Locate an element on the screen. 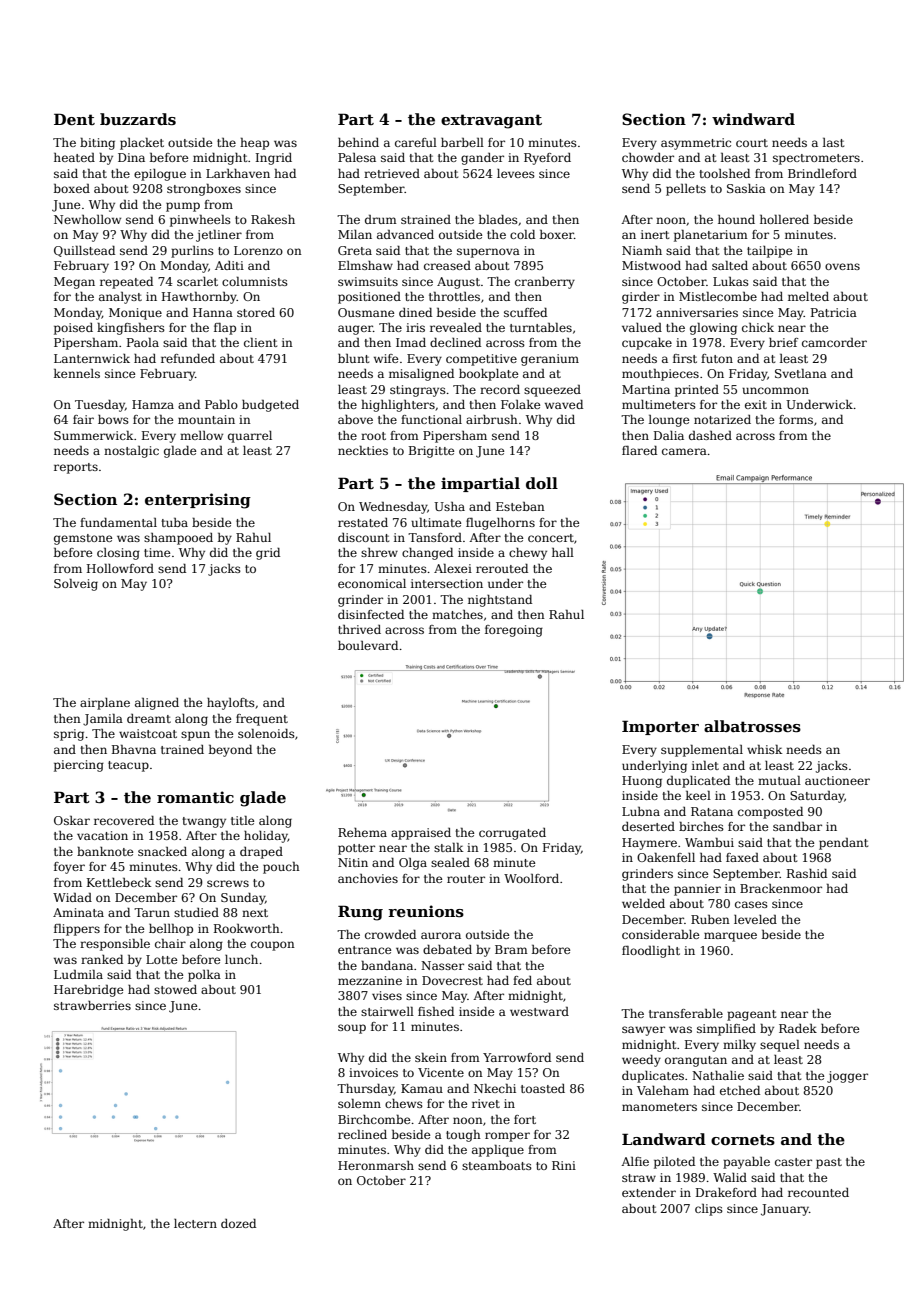 The image size is (924, 1308). last is located at coordinates (833, 142).
